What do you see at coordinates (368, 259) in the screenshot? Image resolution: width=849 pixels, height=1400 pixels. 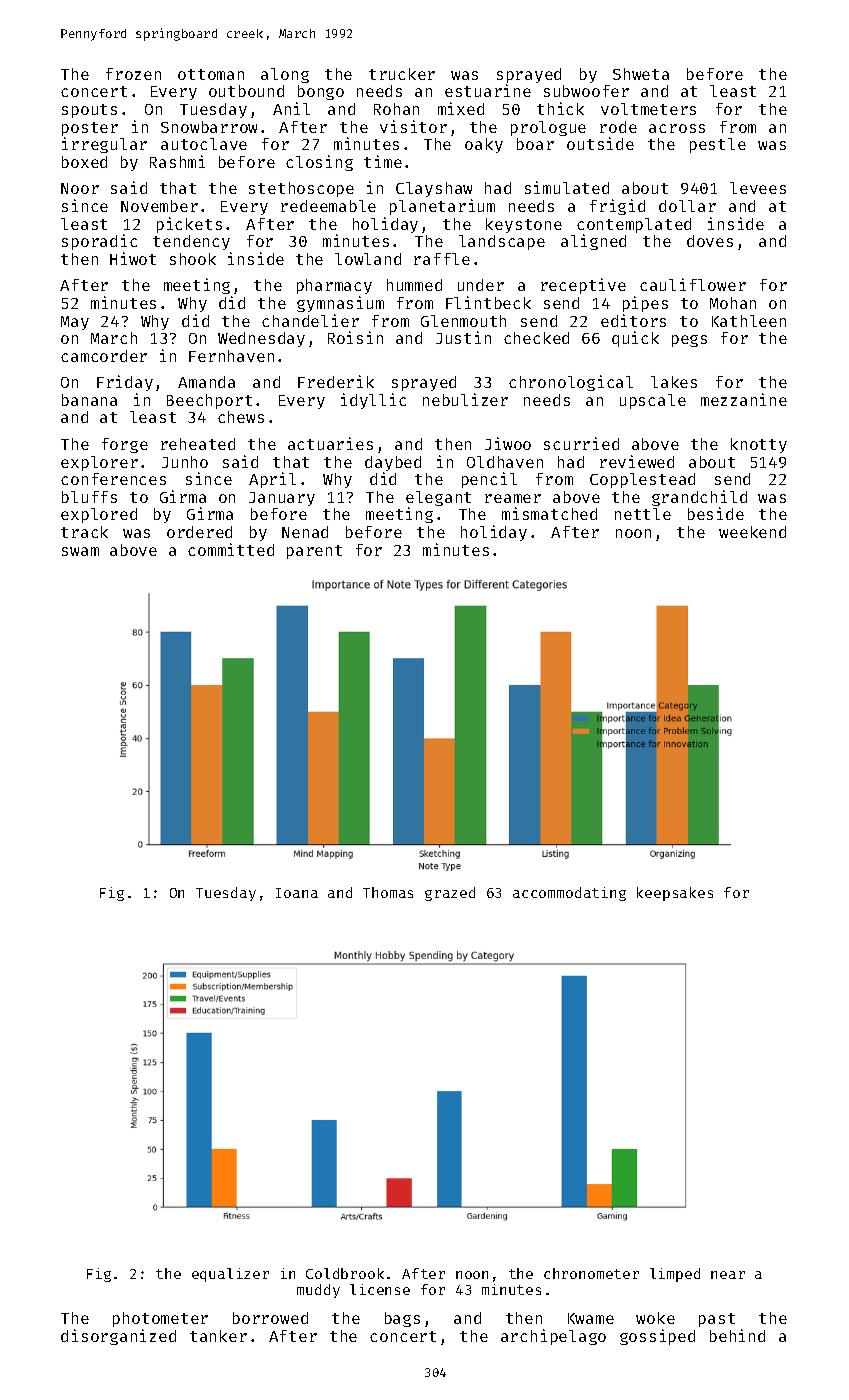 I see `lowland` at bounding box center [368, 259].
